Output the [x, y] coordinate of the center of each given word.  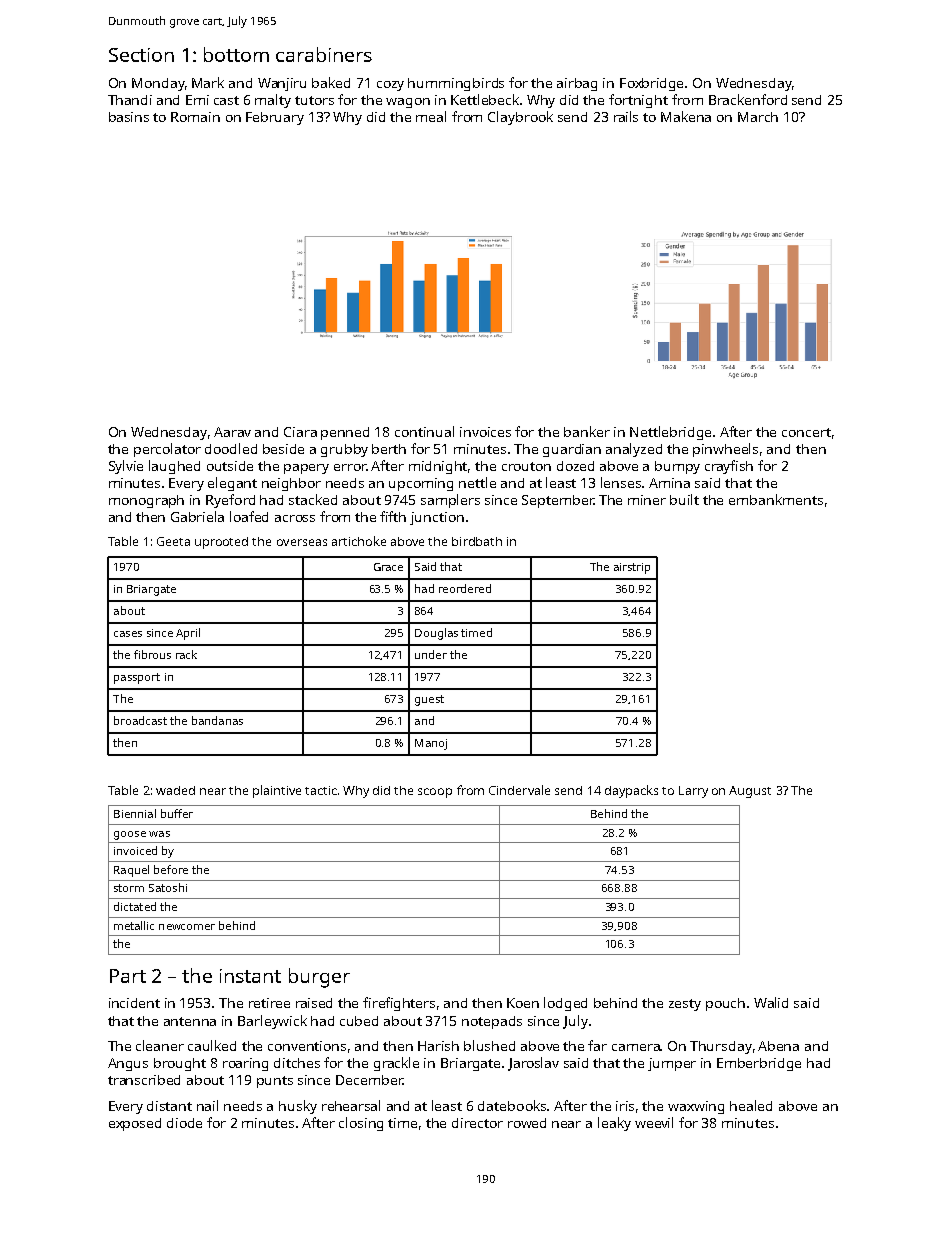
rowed [527, 1123]
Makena [686, 116]
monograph [146, 501]
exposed [135, 1124]
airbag [577, 84]
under [431, 654]
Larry [693, 792]
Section [141, 55]
